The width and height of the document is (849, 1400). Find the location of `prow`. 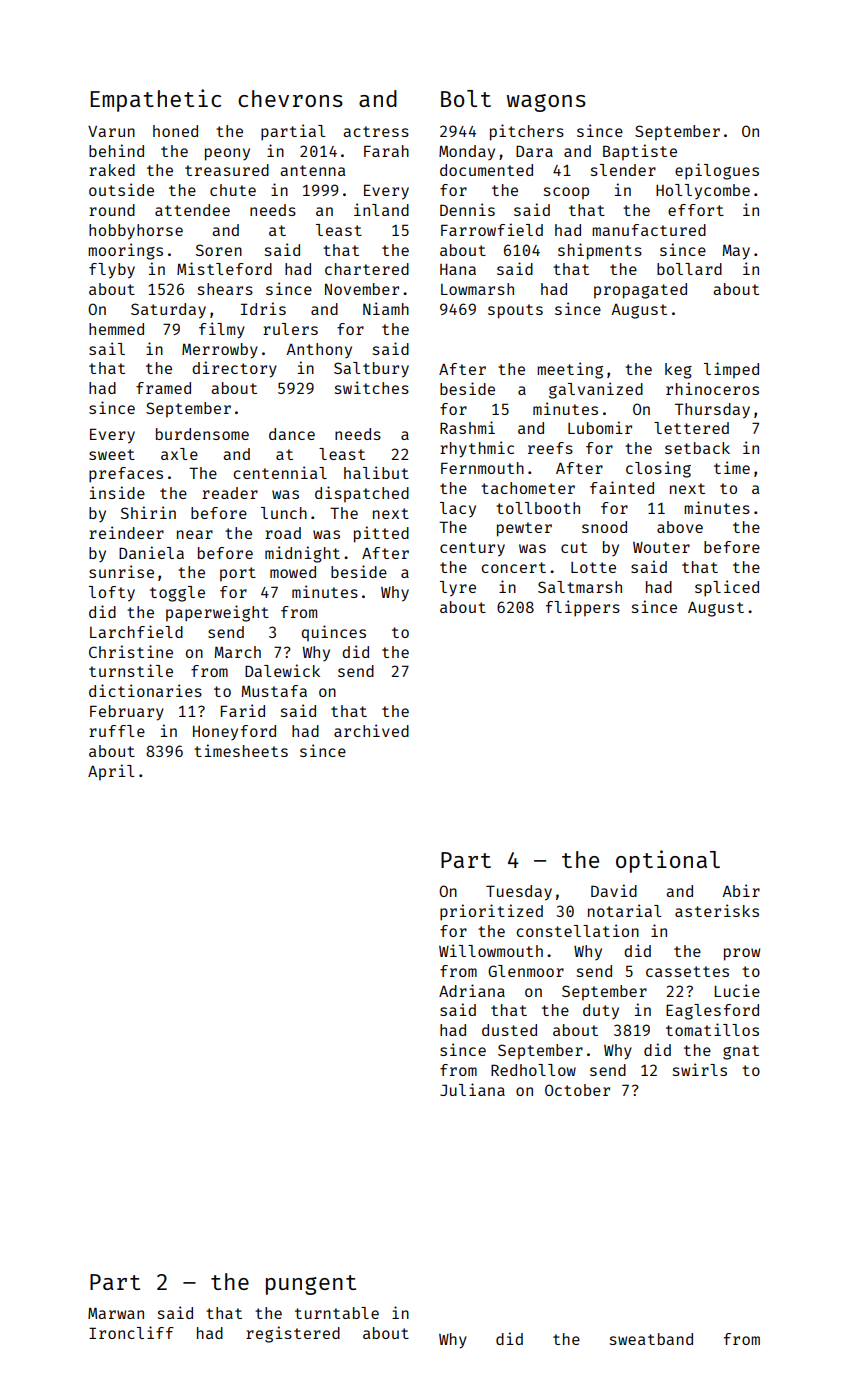

prow is located at coordinates (742, 954).
